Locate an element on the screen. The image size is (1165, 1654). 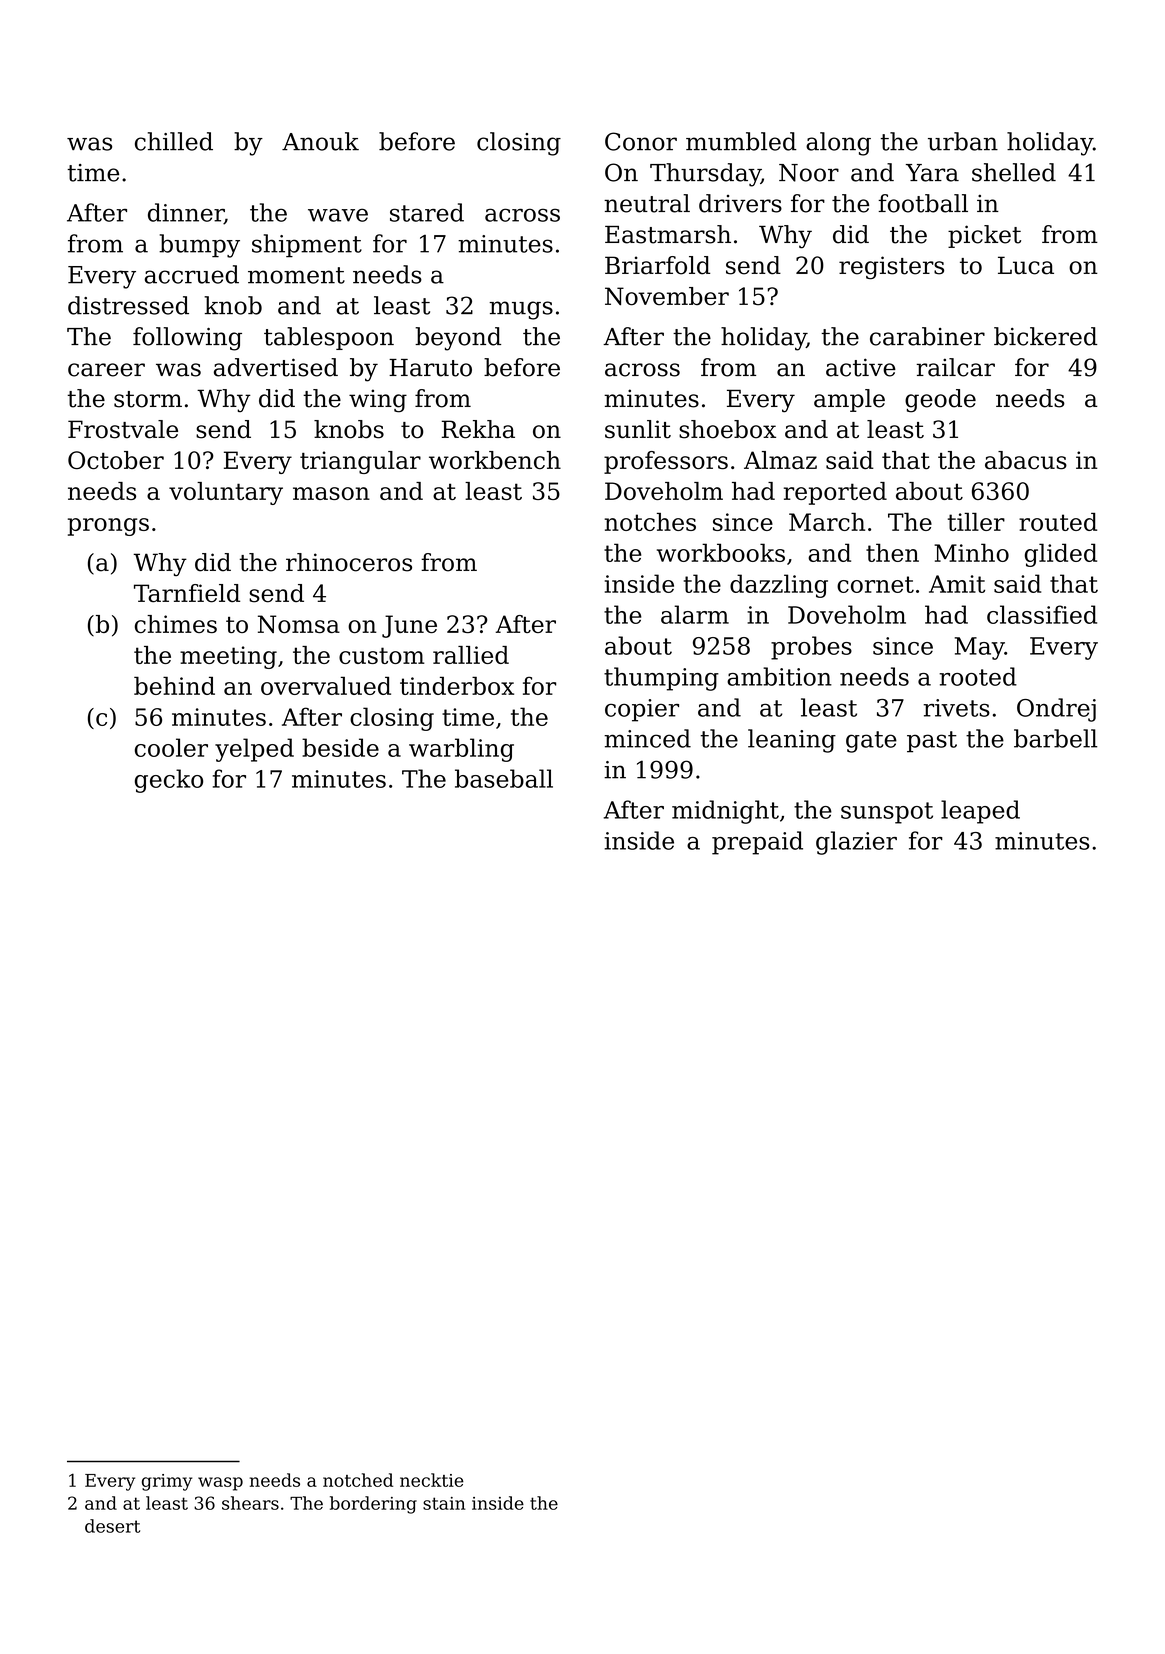
advertised is located at coordinates (276, 367).
